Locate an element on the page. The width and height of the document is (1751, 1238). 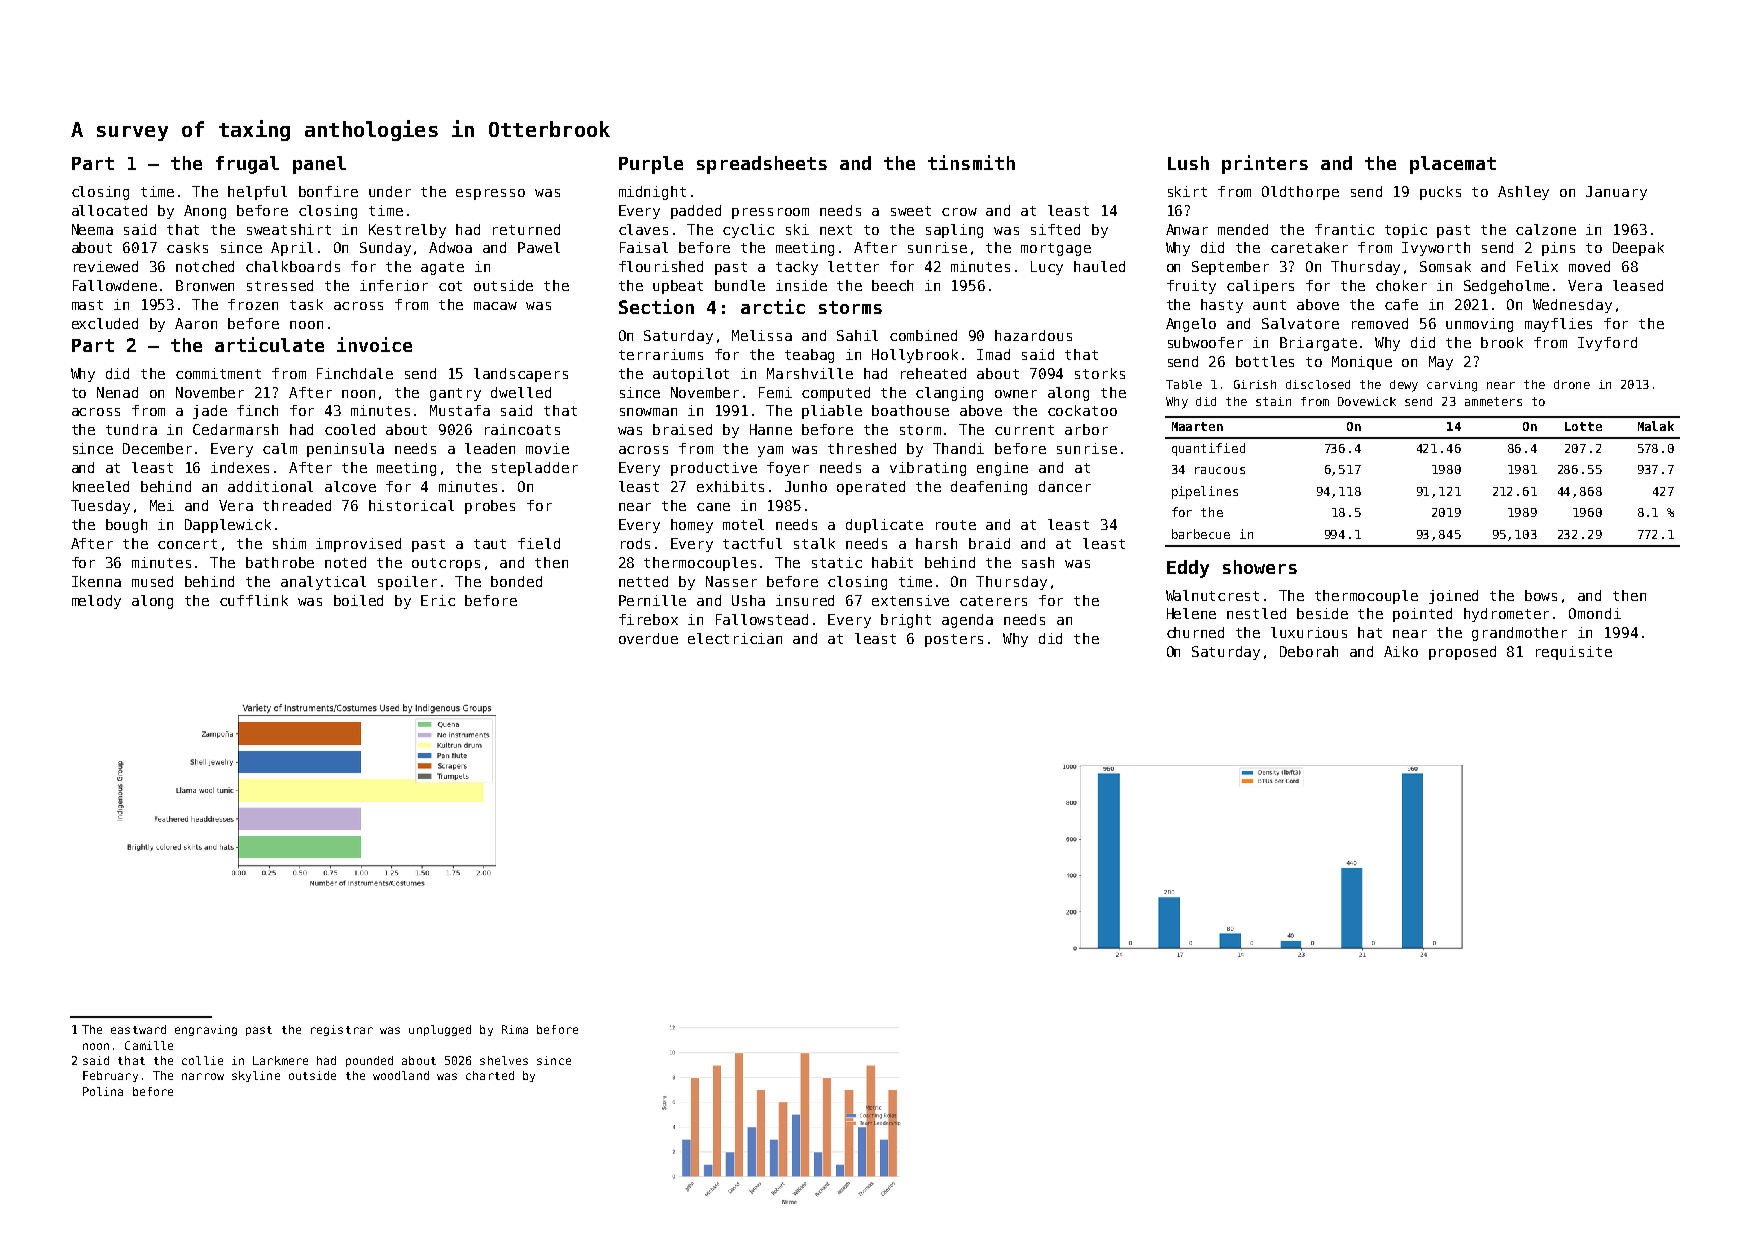
requisite is located at coordinates (1574, 653).
